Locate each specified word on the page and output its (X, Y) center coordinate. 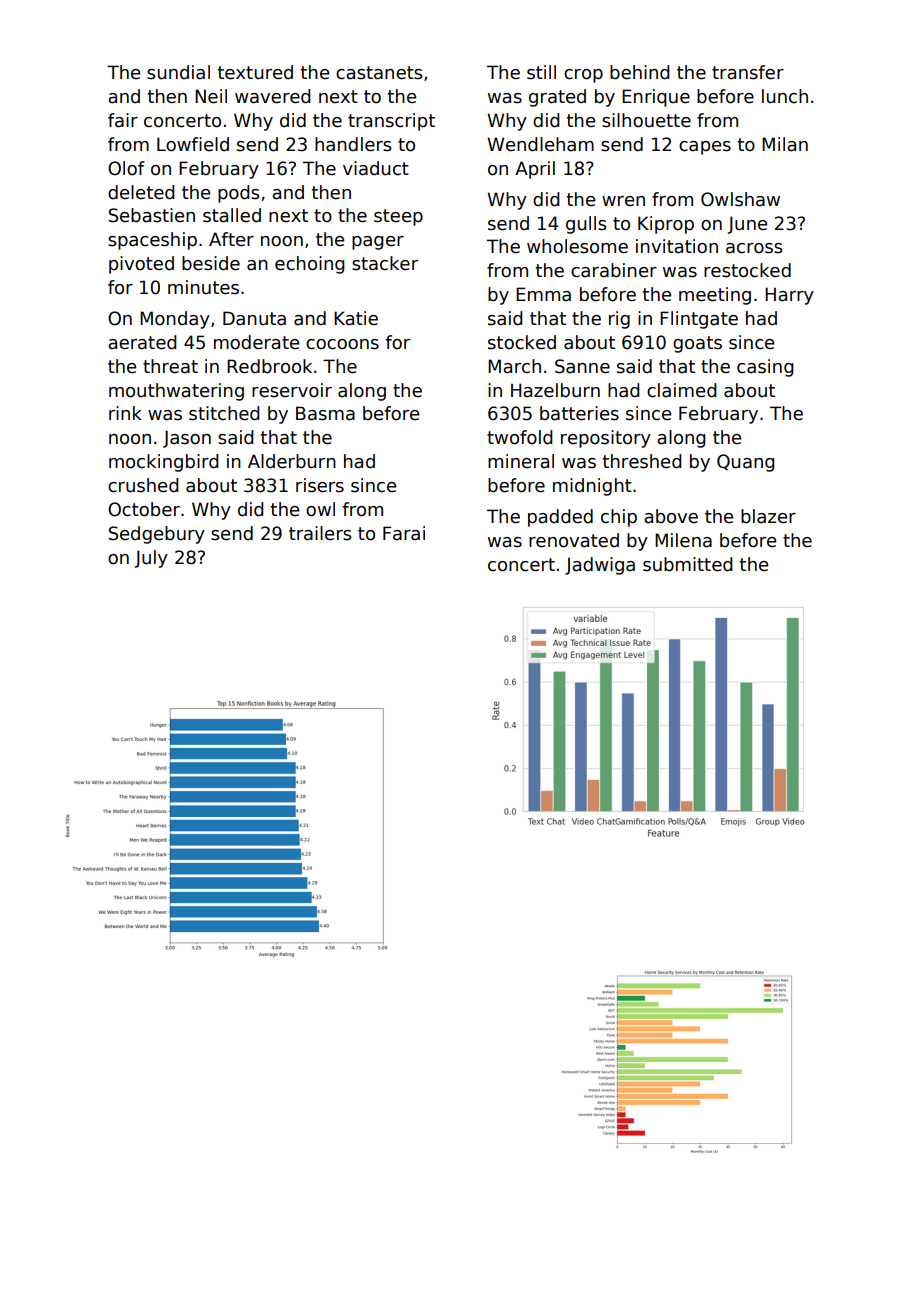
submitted (688, 564)
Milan (785, 144)
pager (378, 243)
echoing (310, 265)
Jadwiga (600, 566)
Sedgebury (157, 535)
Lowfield (193, 144)
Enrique (656, 98)
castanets (379, 73)
